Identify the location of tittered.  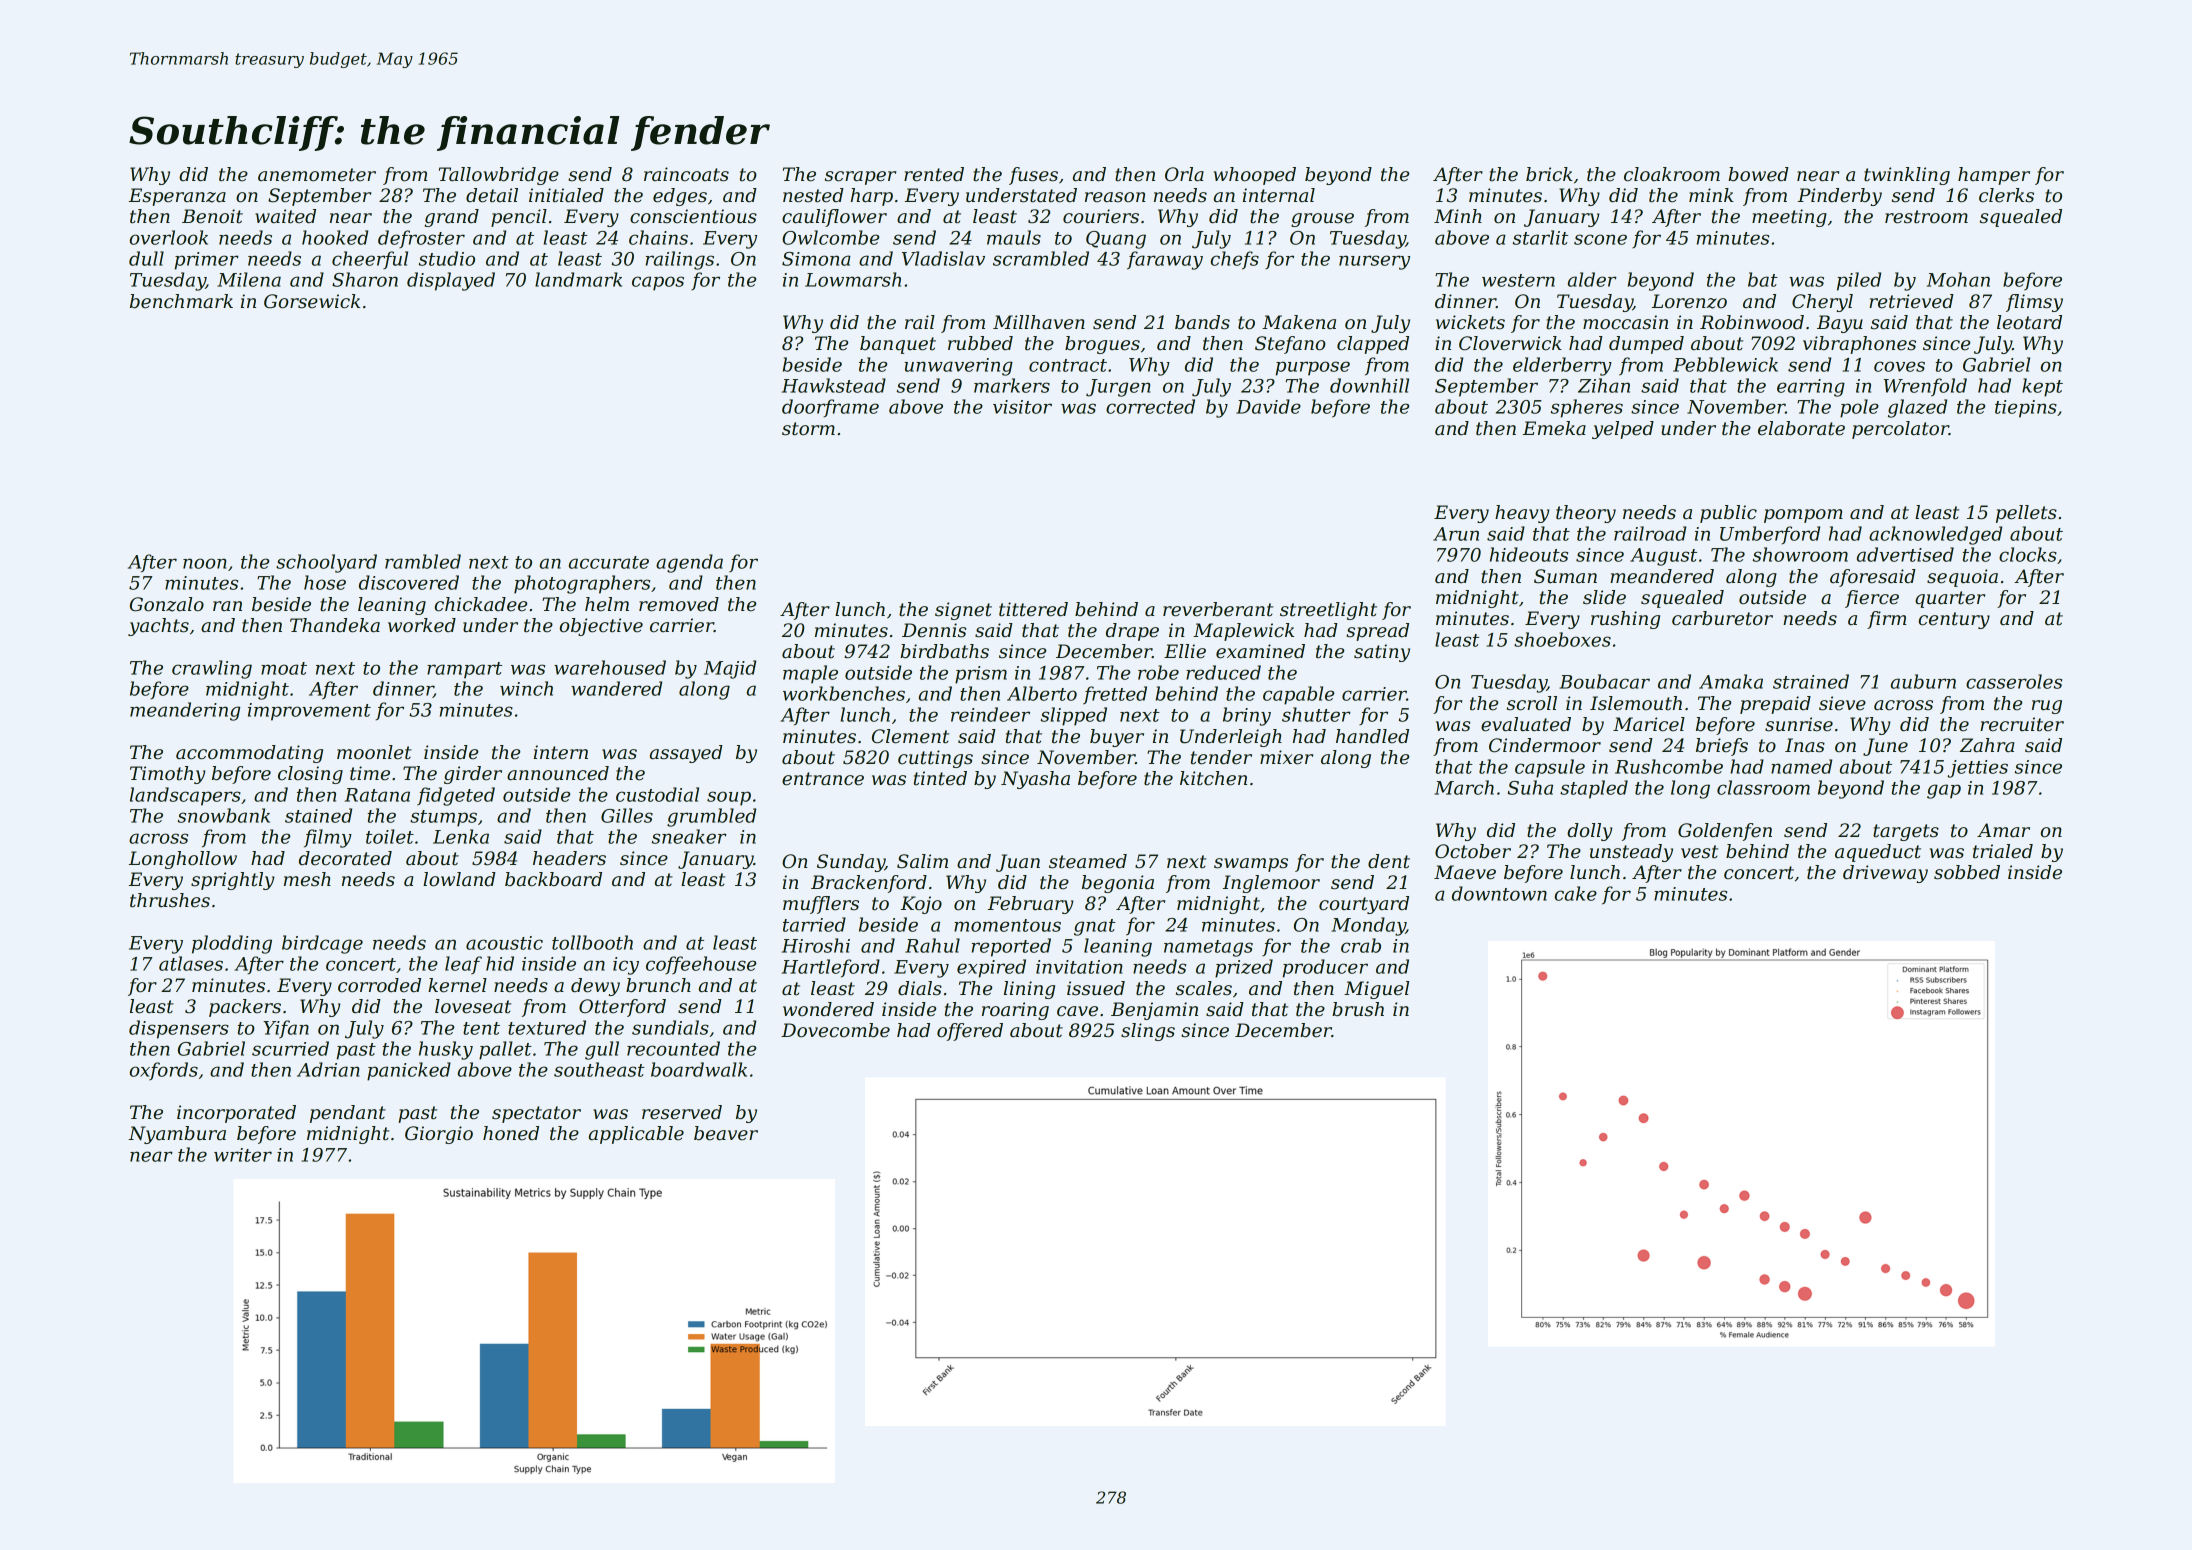
(1033, 609).
